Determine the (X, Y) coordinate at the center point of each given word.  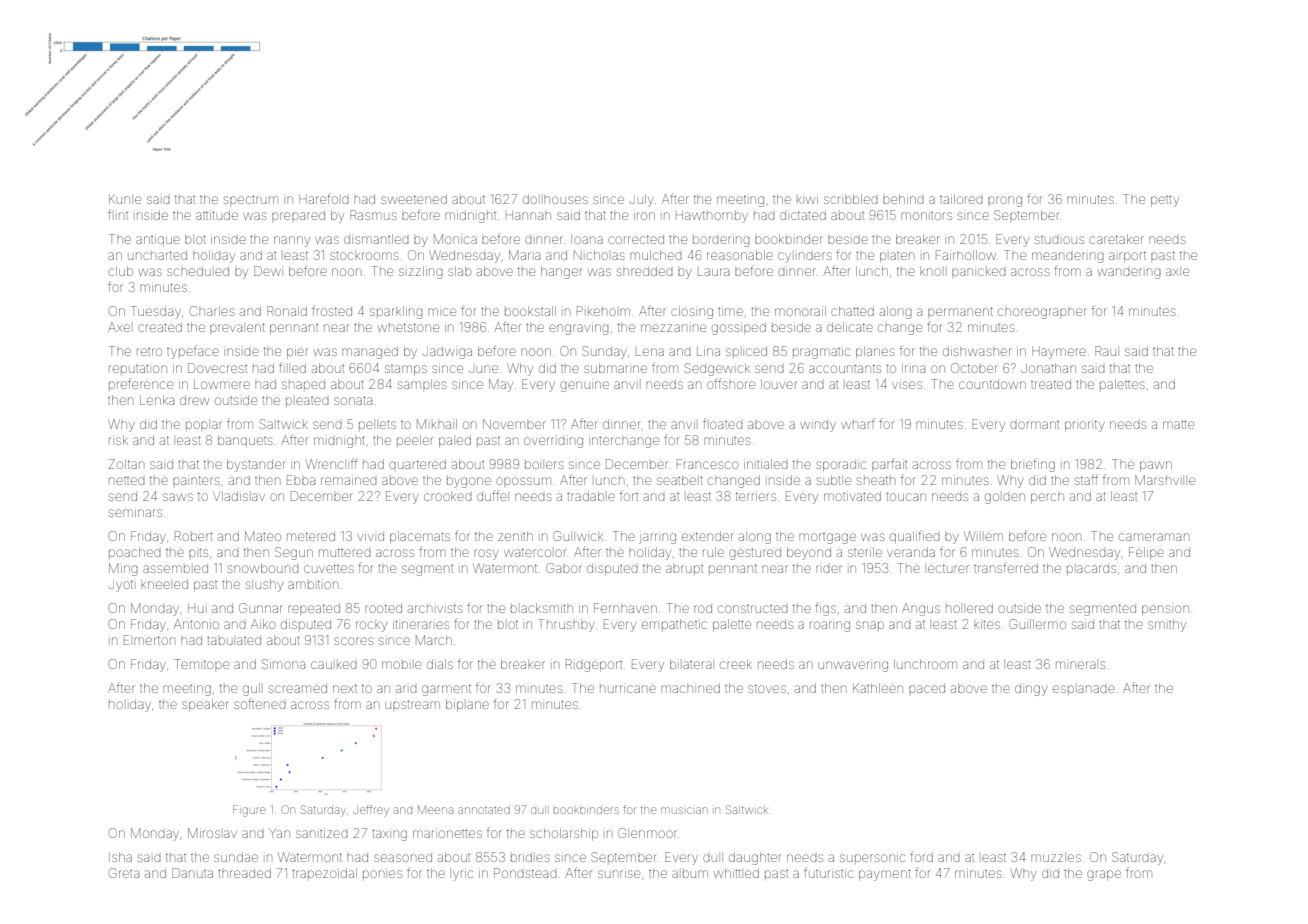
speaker (205, 705)
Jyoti (121, 586)
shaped (303, 385)
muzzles (1056, 858)
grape (1104, 875)
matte (1178, 424)
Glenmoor (647, 833)
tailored (961, 199)
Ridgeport (594, 665)
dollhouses (555, 199)
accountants (845, 368)
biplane (467, 705)
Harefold (324, 199)
